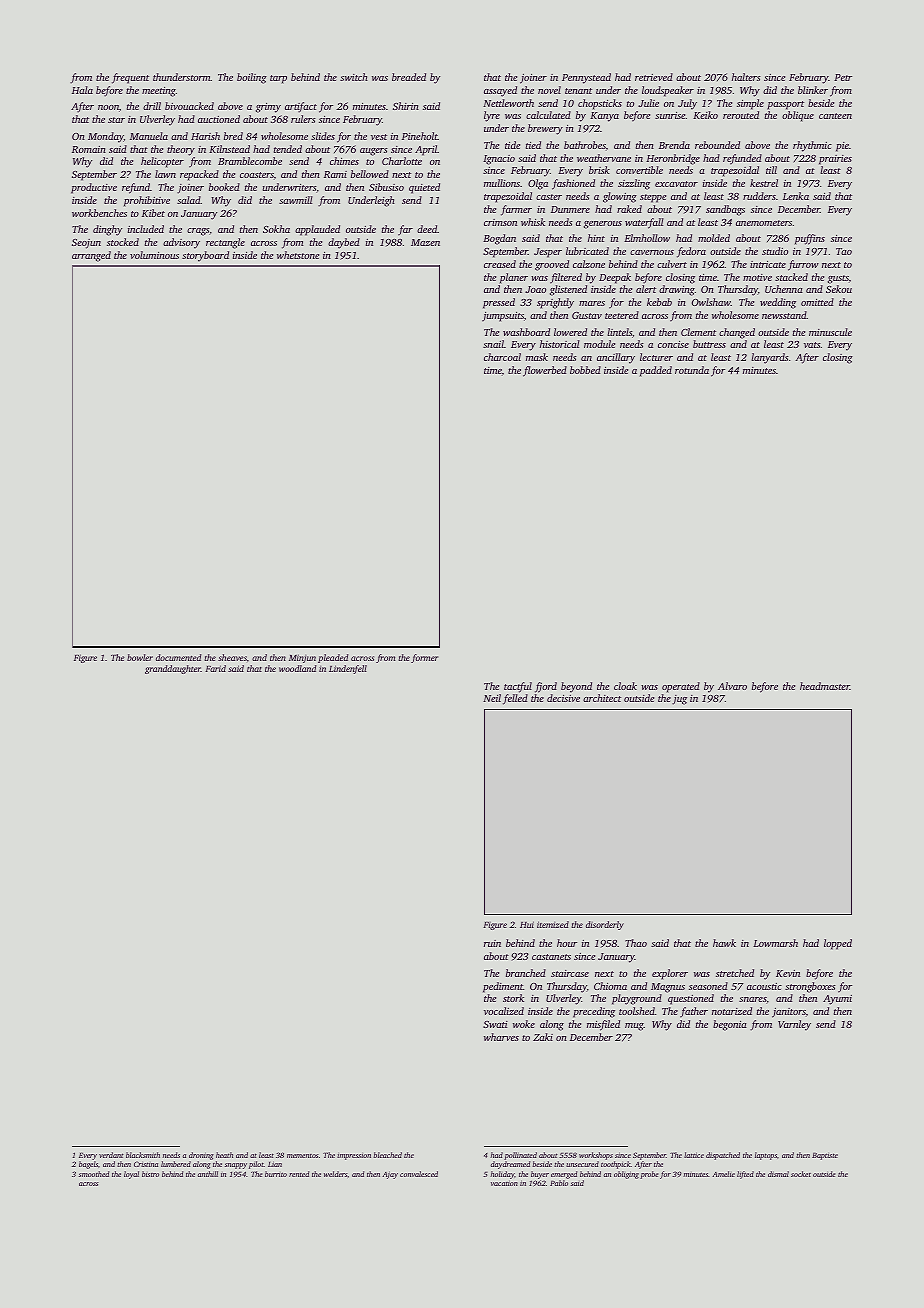  Describe the element at coordinates (825, 686) in the page. I see `headmaster` at that location.
